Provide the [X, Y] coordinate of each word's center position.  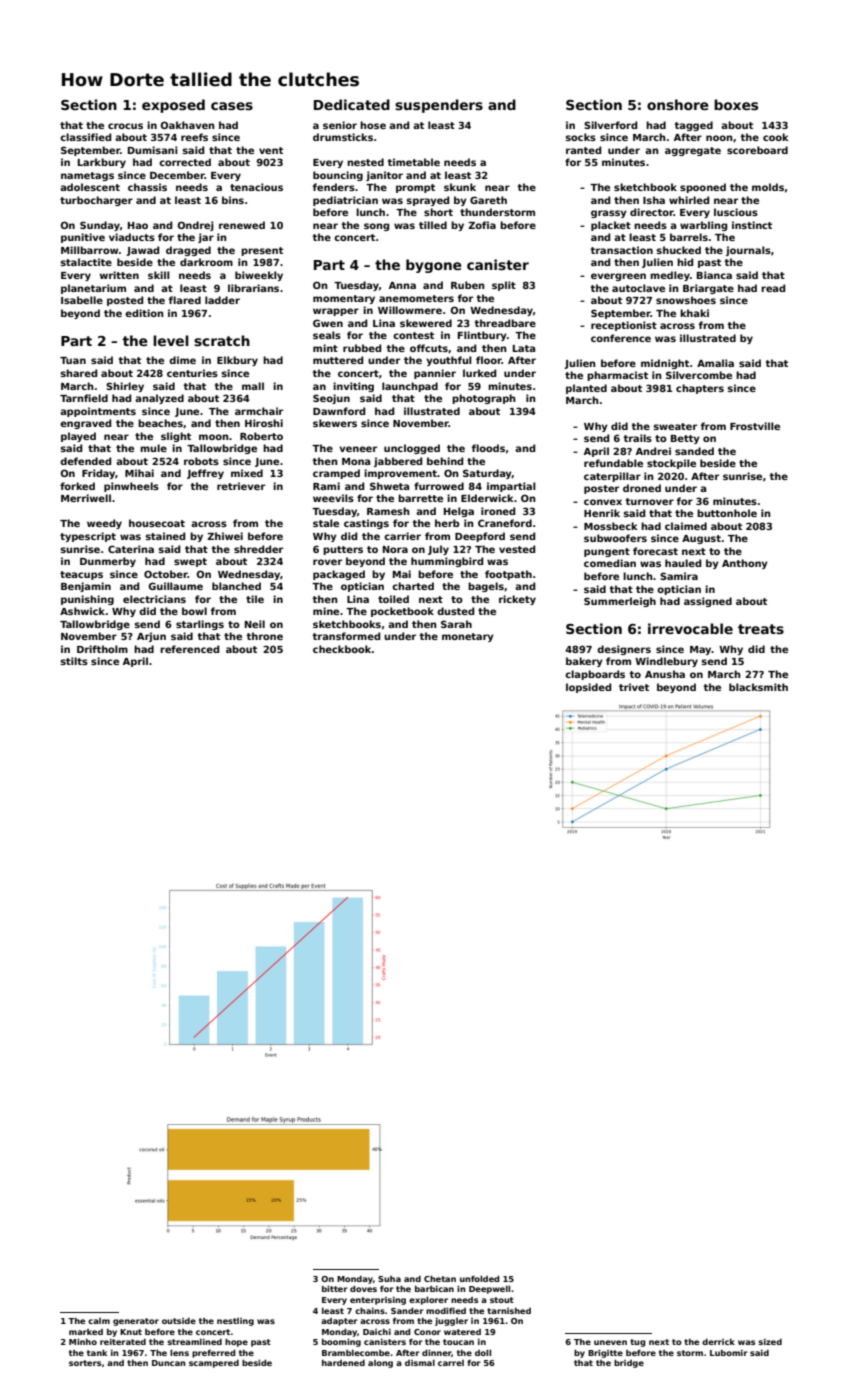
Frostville [755, 426]
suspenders [439, 106]
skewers [335, 423]
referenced [189, 649]
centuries [192, 373]
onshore [678, 104]
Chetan [440, 1278]
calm [99, 1321]
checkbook [342, 649]
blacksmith [758, 687]
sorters [85, 1363]
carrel [451, 1363]
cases [232, 106]
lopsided [588, 688]
